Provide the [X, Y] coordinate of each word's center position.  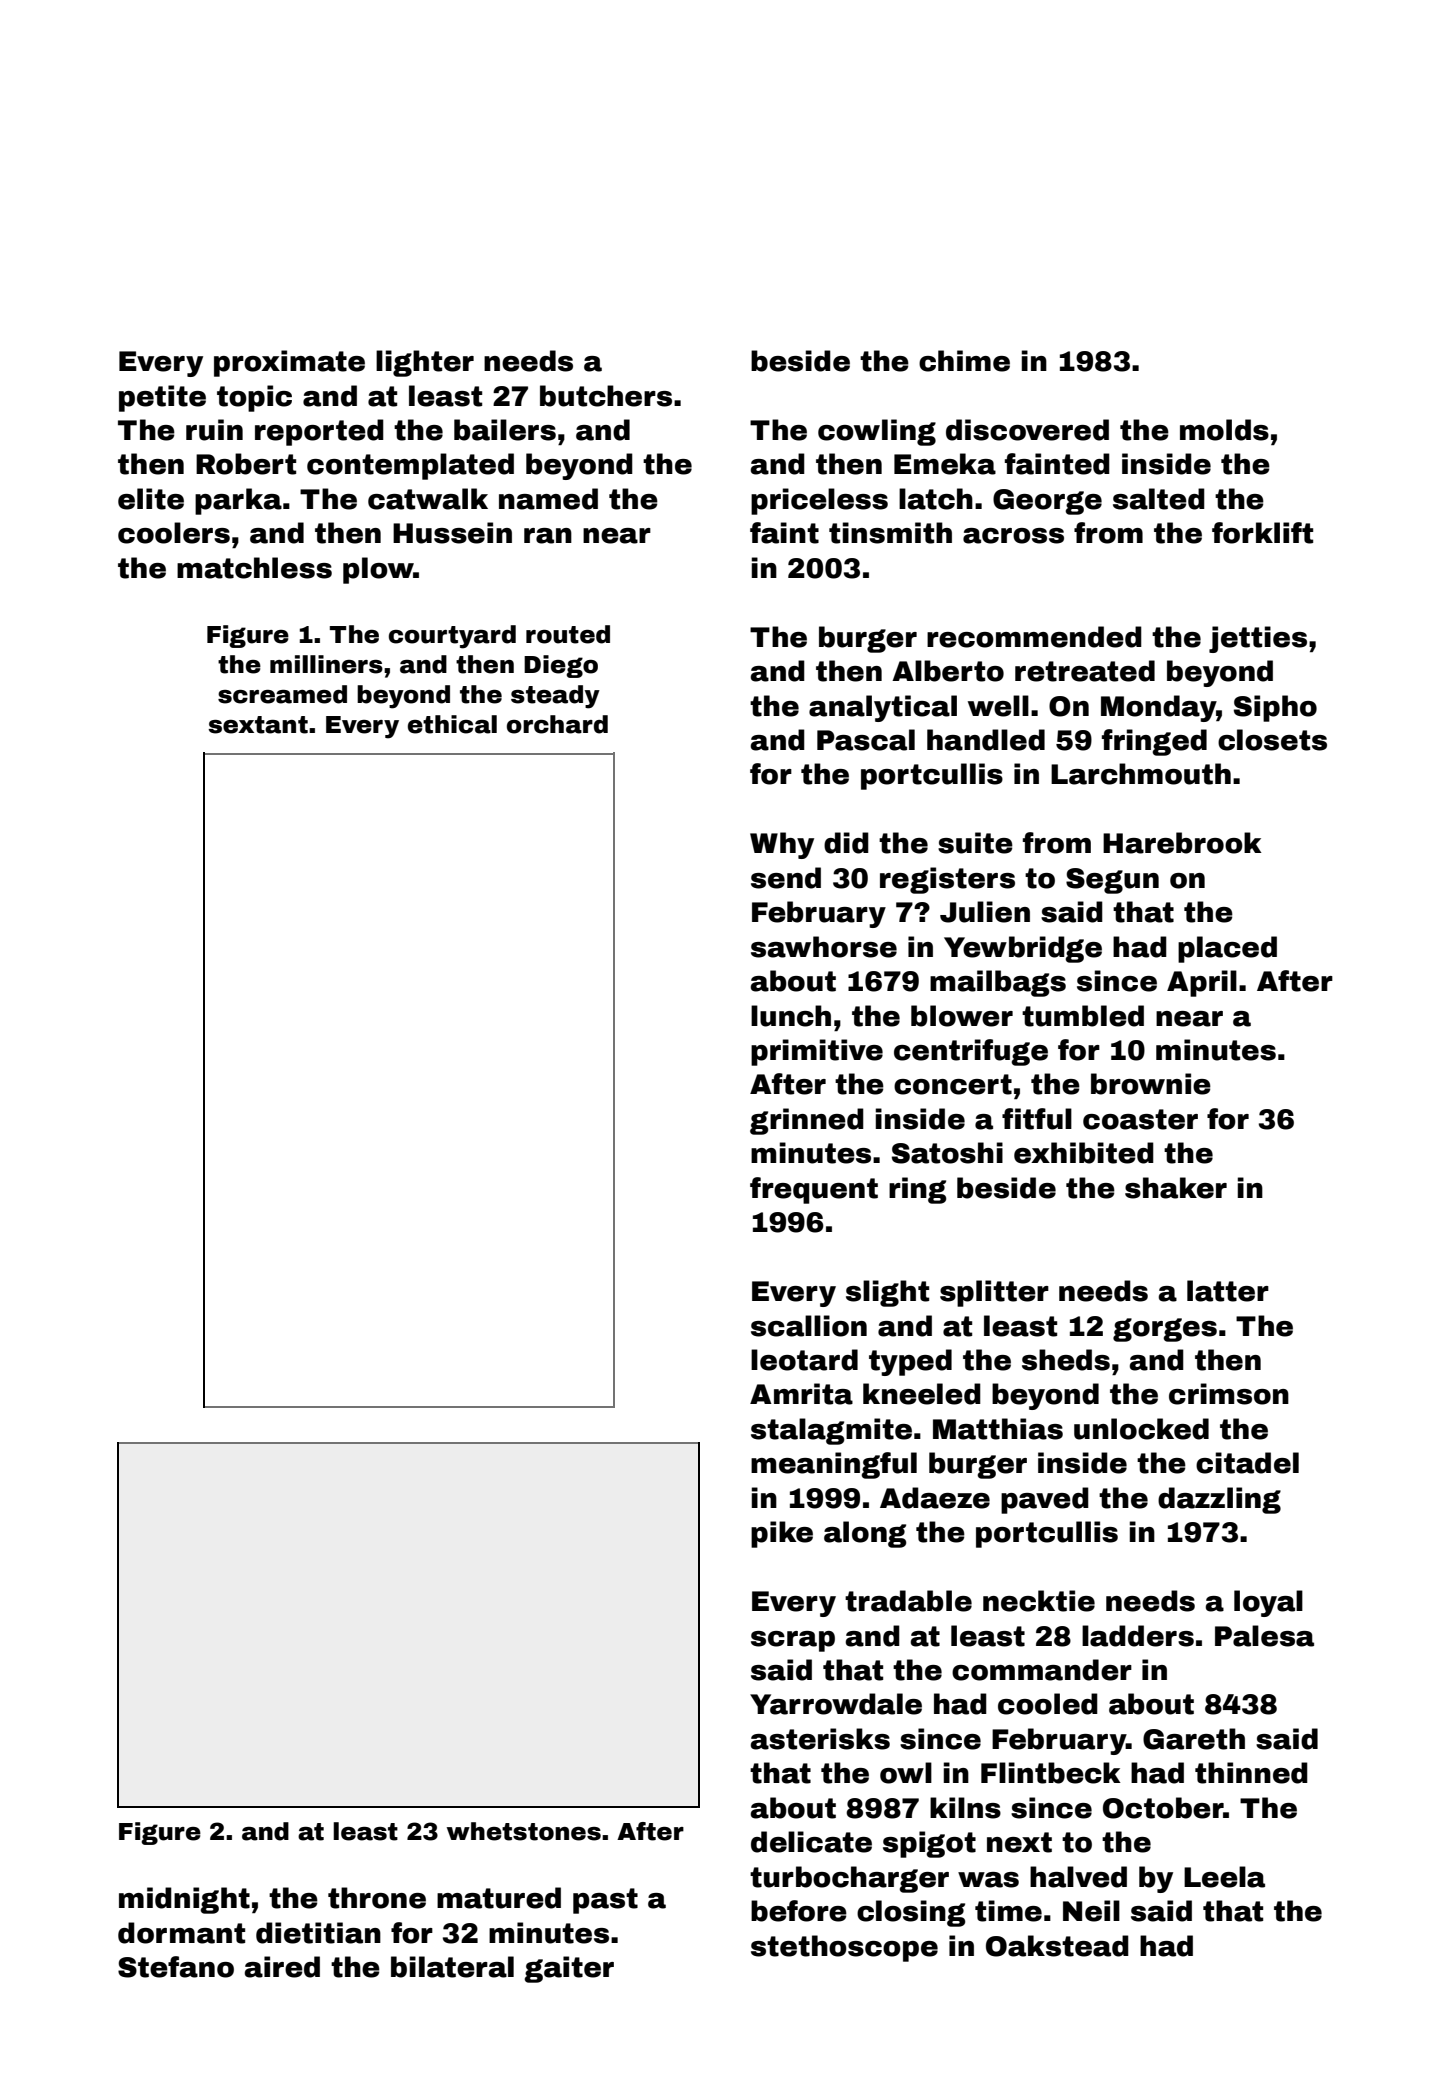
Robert [246, 464]
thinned [1251, 1773]
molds [1224, 430]
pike [782, 1534]
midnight [184, 1900]
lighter [425, 363]
